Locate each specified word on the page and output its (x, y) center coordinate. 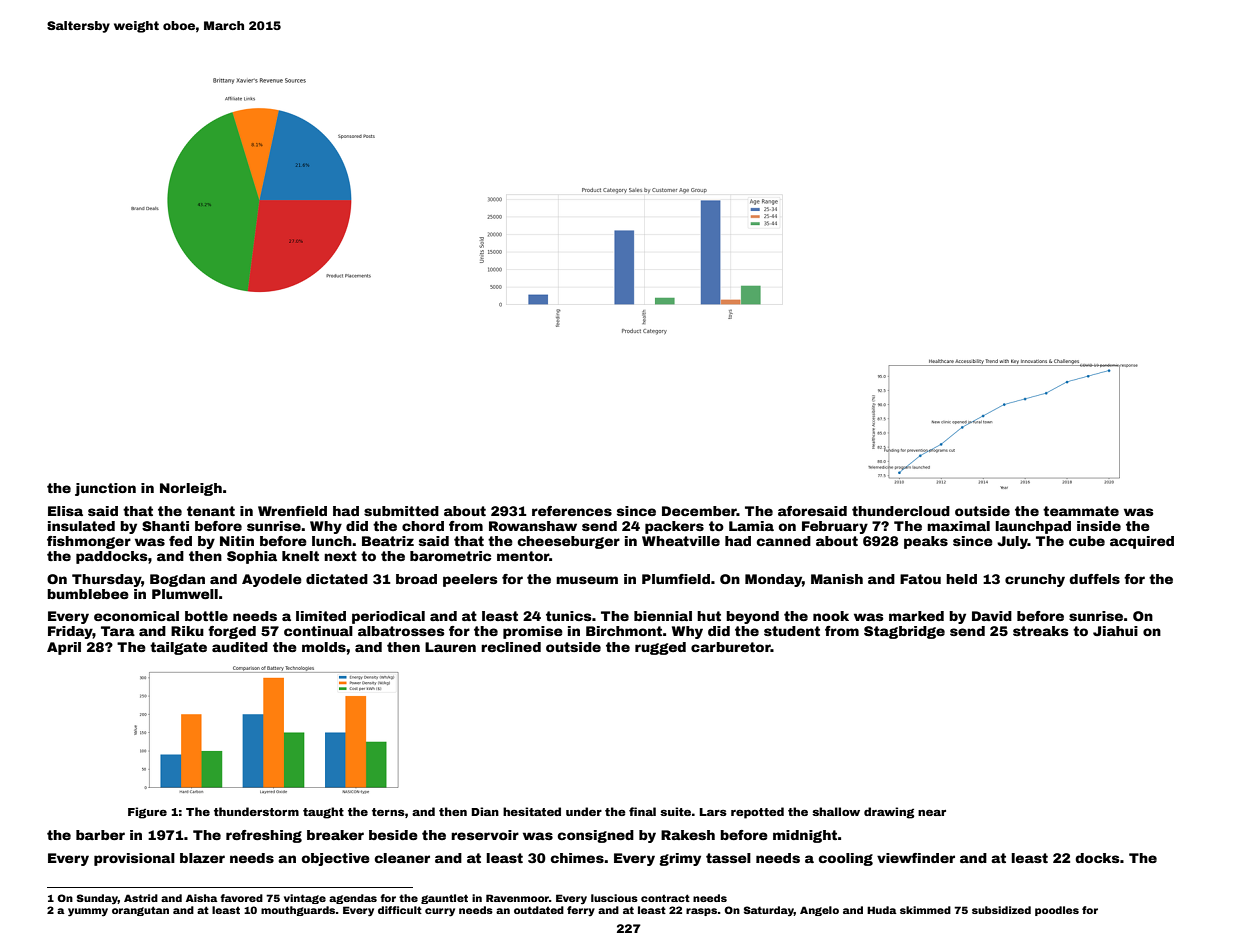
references (572, 511)
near (932, 812)
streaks (1041, 631)
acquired (1142, 542)
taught (323, 813)
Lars (713, 812)
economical (136, 616)
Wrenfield (292, 511)
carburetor (731, 647)
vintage (305, 899)
